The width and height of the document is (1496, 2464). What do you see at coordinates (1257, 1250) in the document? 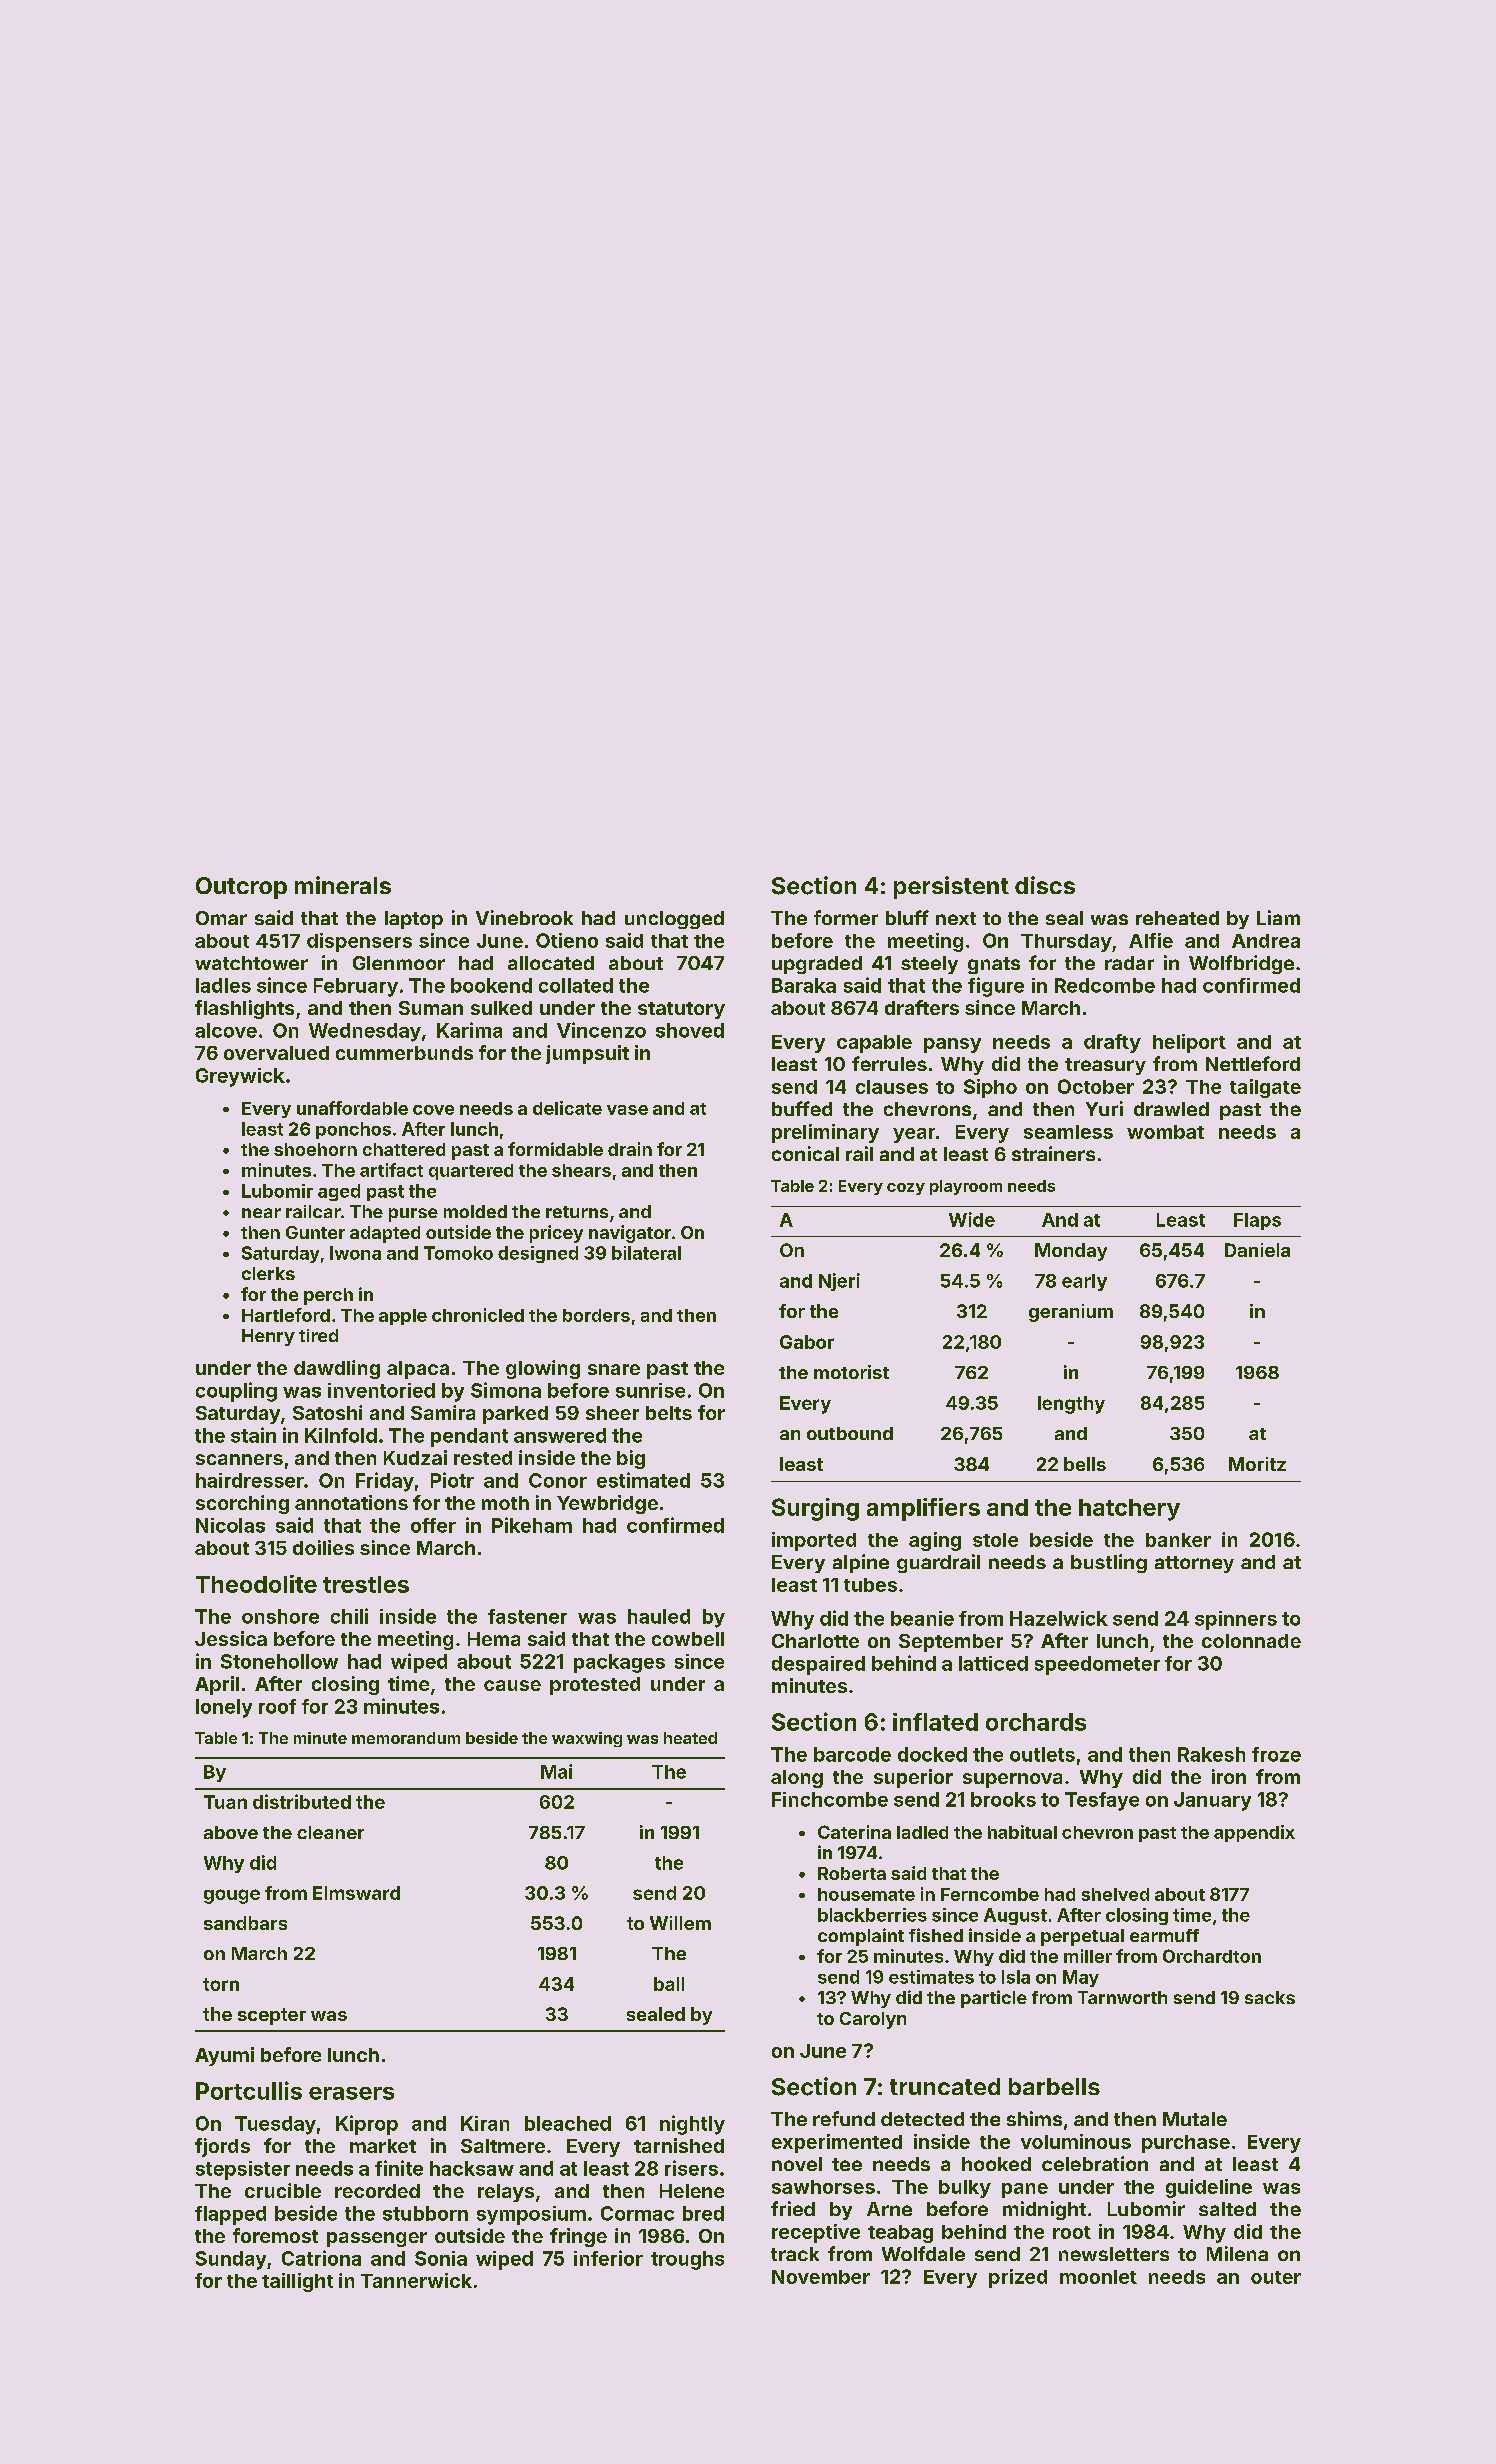
I see `Daniela` at bounding box center [1257, 1250].
